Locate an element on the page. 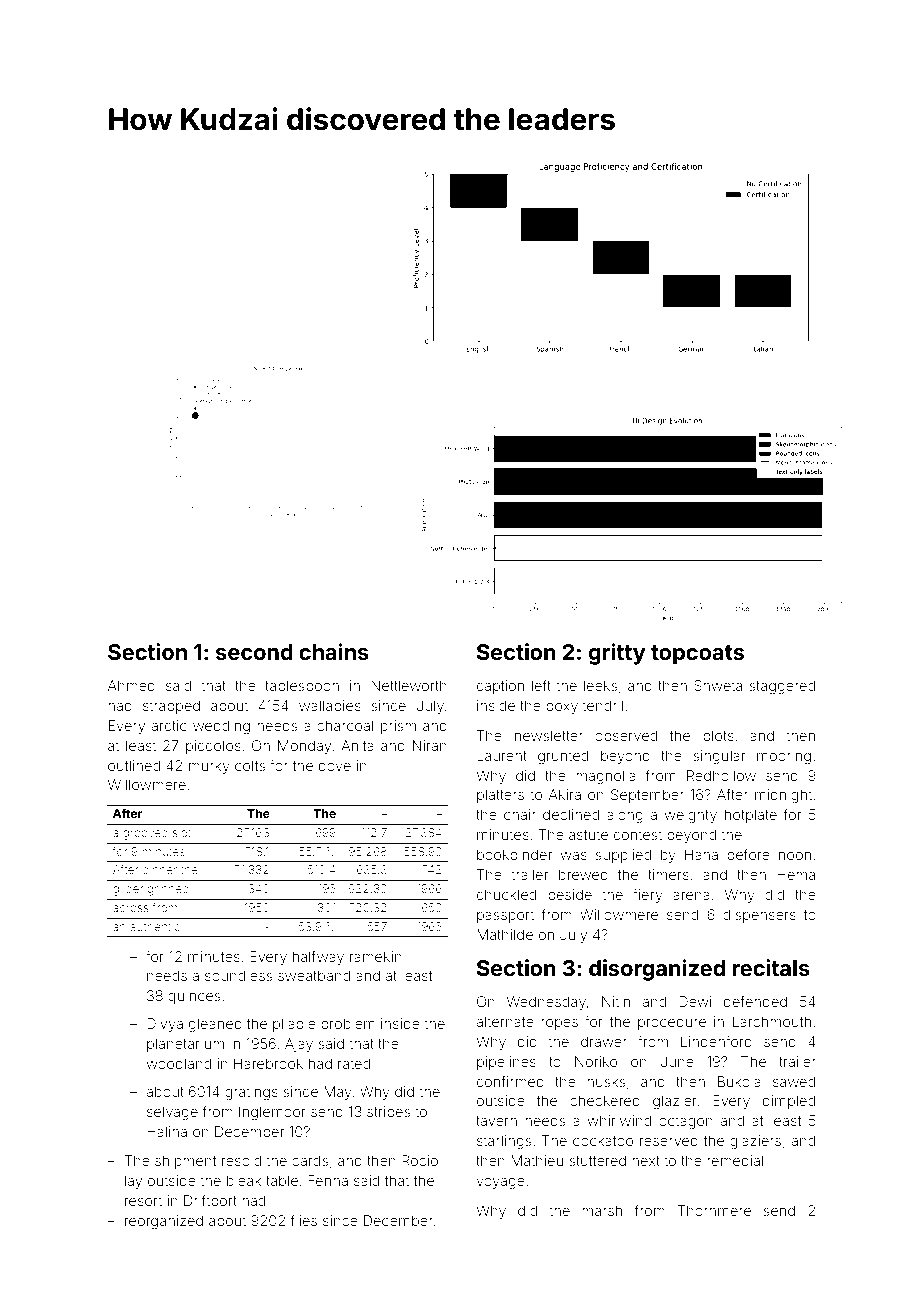 This document has height=1314, width=924. quinces is located at coordinates (194, 997).
